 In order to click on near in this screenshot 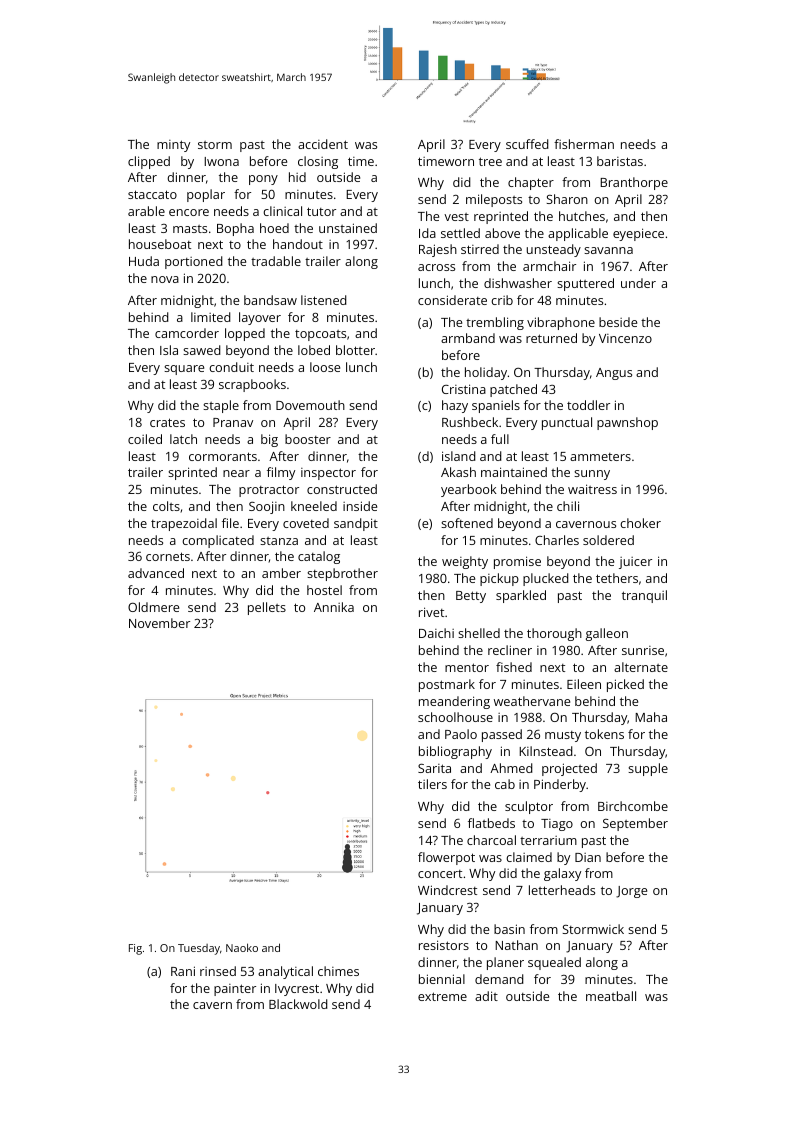, I will do `click(236, 473)`.
